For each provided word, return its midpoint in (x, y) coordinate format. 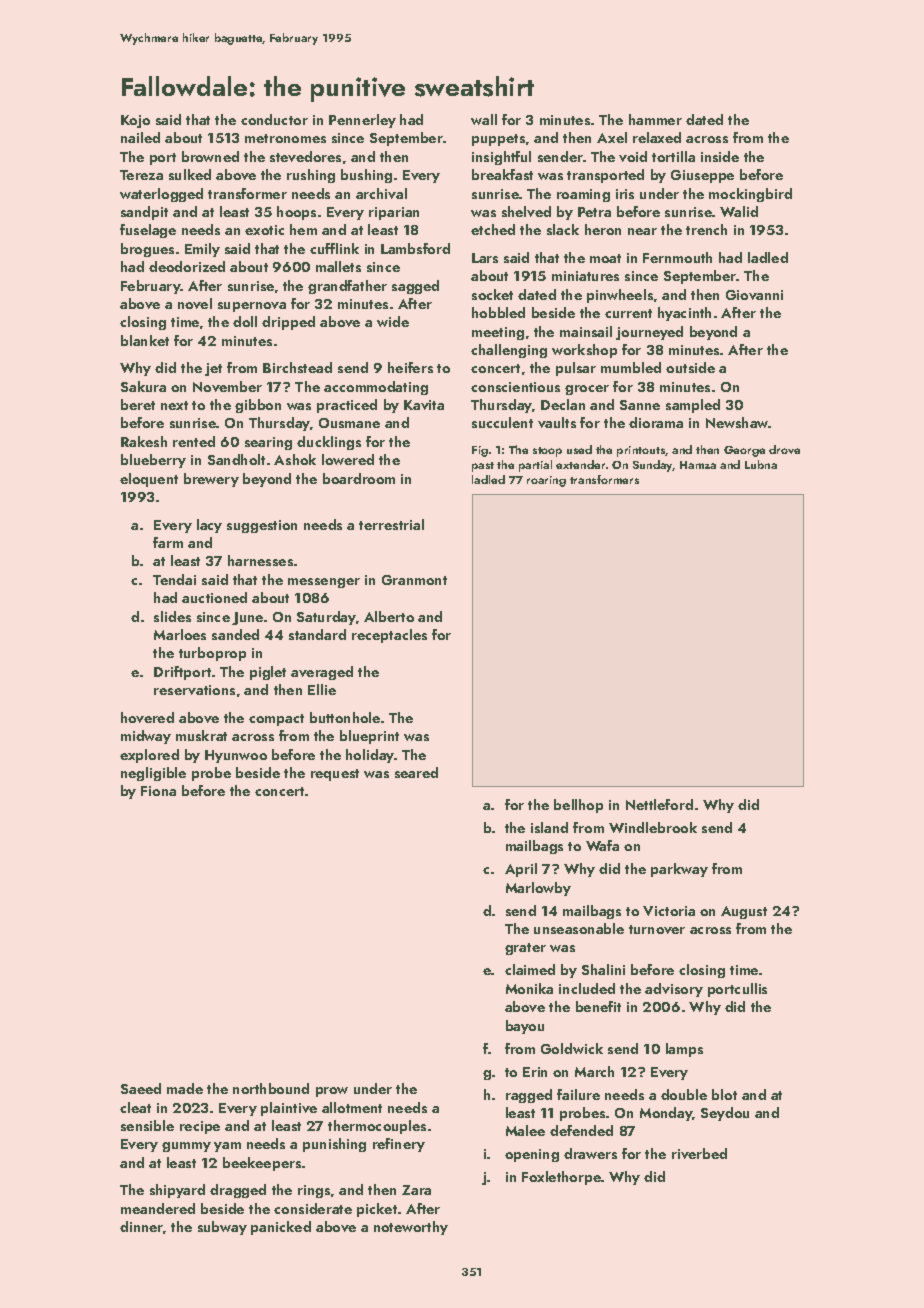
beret (138, 404)
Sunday (653, 466)
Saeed (141, 1088)
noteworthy (411, 1228)
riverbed (699, 1153)
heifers (410, 367)
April (521, 870)
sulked (190, 174)
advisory (674, 990)
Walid (739, 211)
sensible (147, 1125)
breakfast (502, 174)
